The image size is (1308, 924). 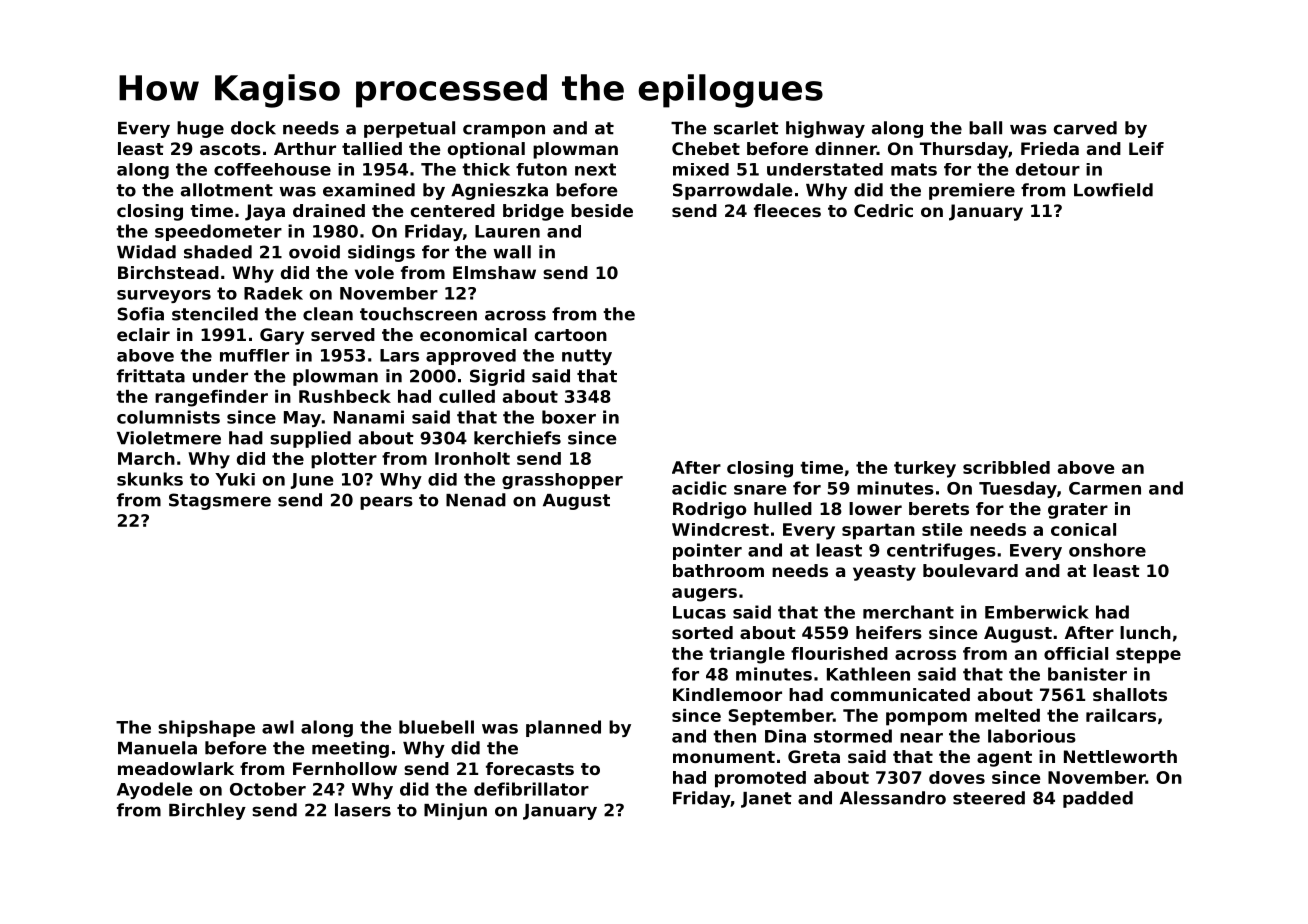 What do you see at coordinates (1006, 467) in the screenshot?
I see `scribbled` at bounding box center [1006, 467].
